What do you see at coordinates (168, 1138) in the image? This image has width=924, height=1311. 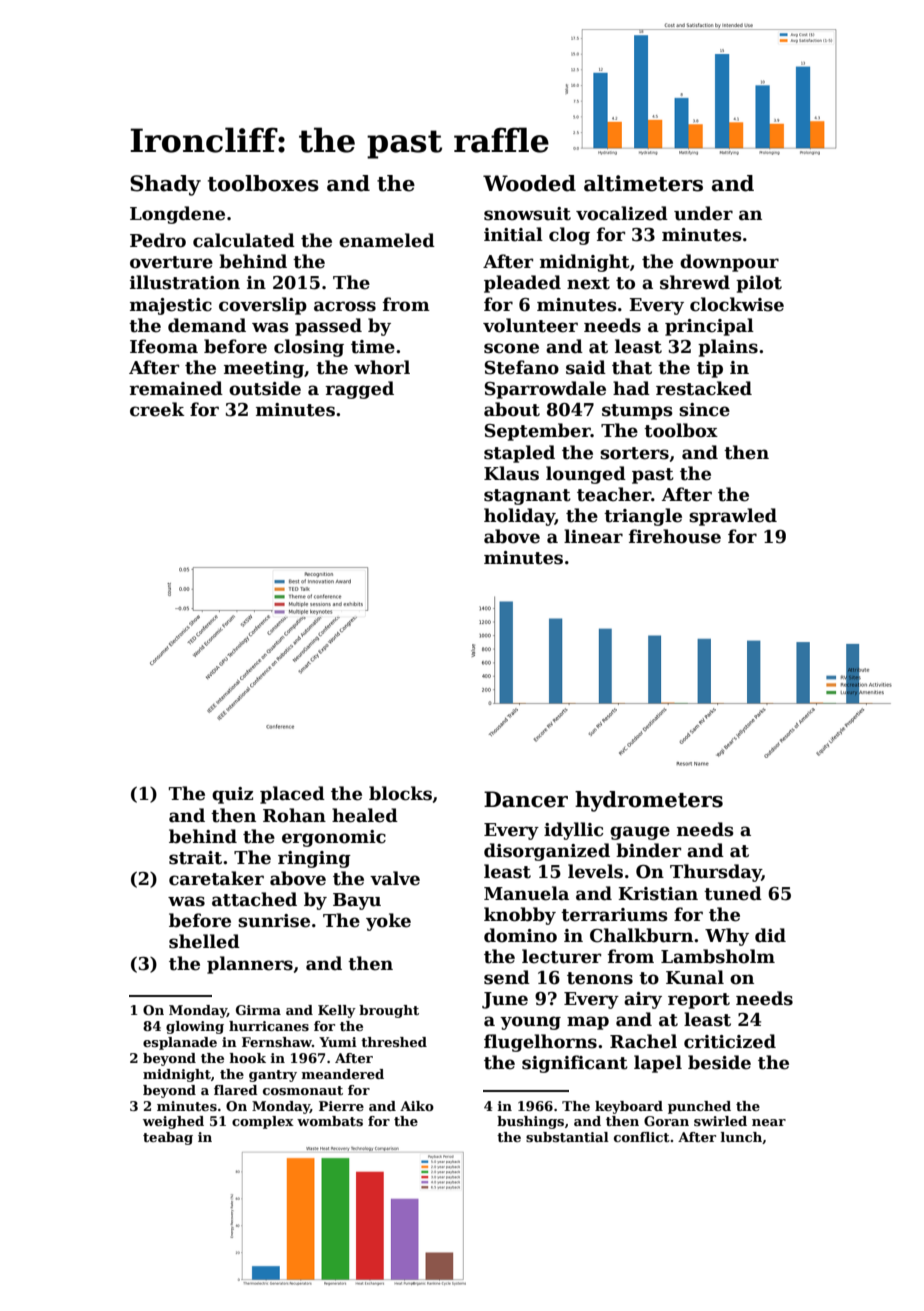 I see `teabag` at bounding box center [168, 1138].
